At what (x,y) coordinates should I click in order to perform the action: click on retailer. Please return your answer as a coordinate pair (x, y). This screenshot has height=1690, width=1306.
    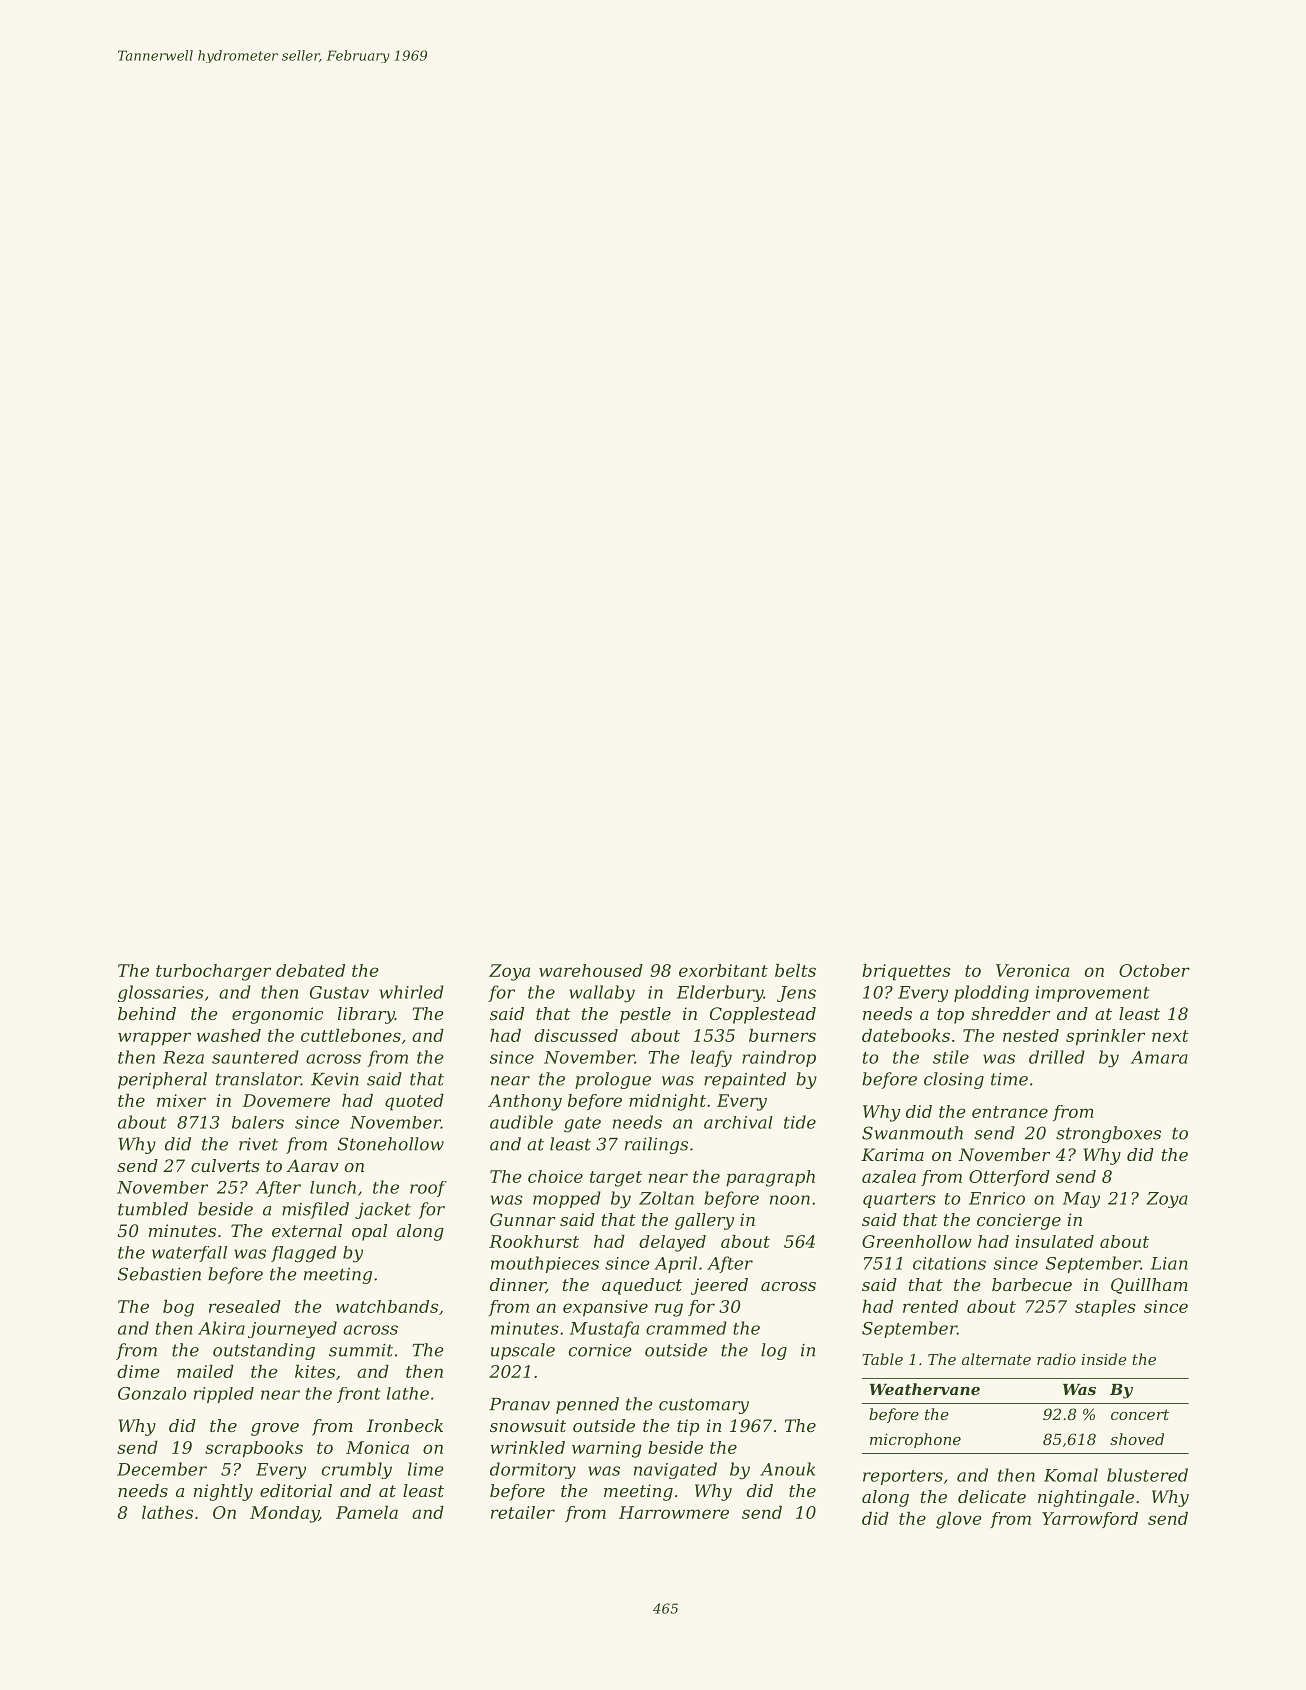
    Looking at the image, I should click on (523, 1512).
